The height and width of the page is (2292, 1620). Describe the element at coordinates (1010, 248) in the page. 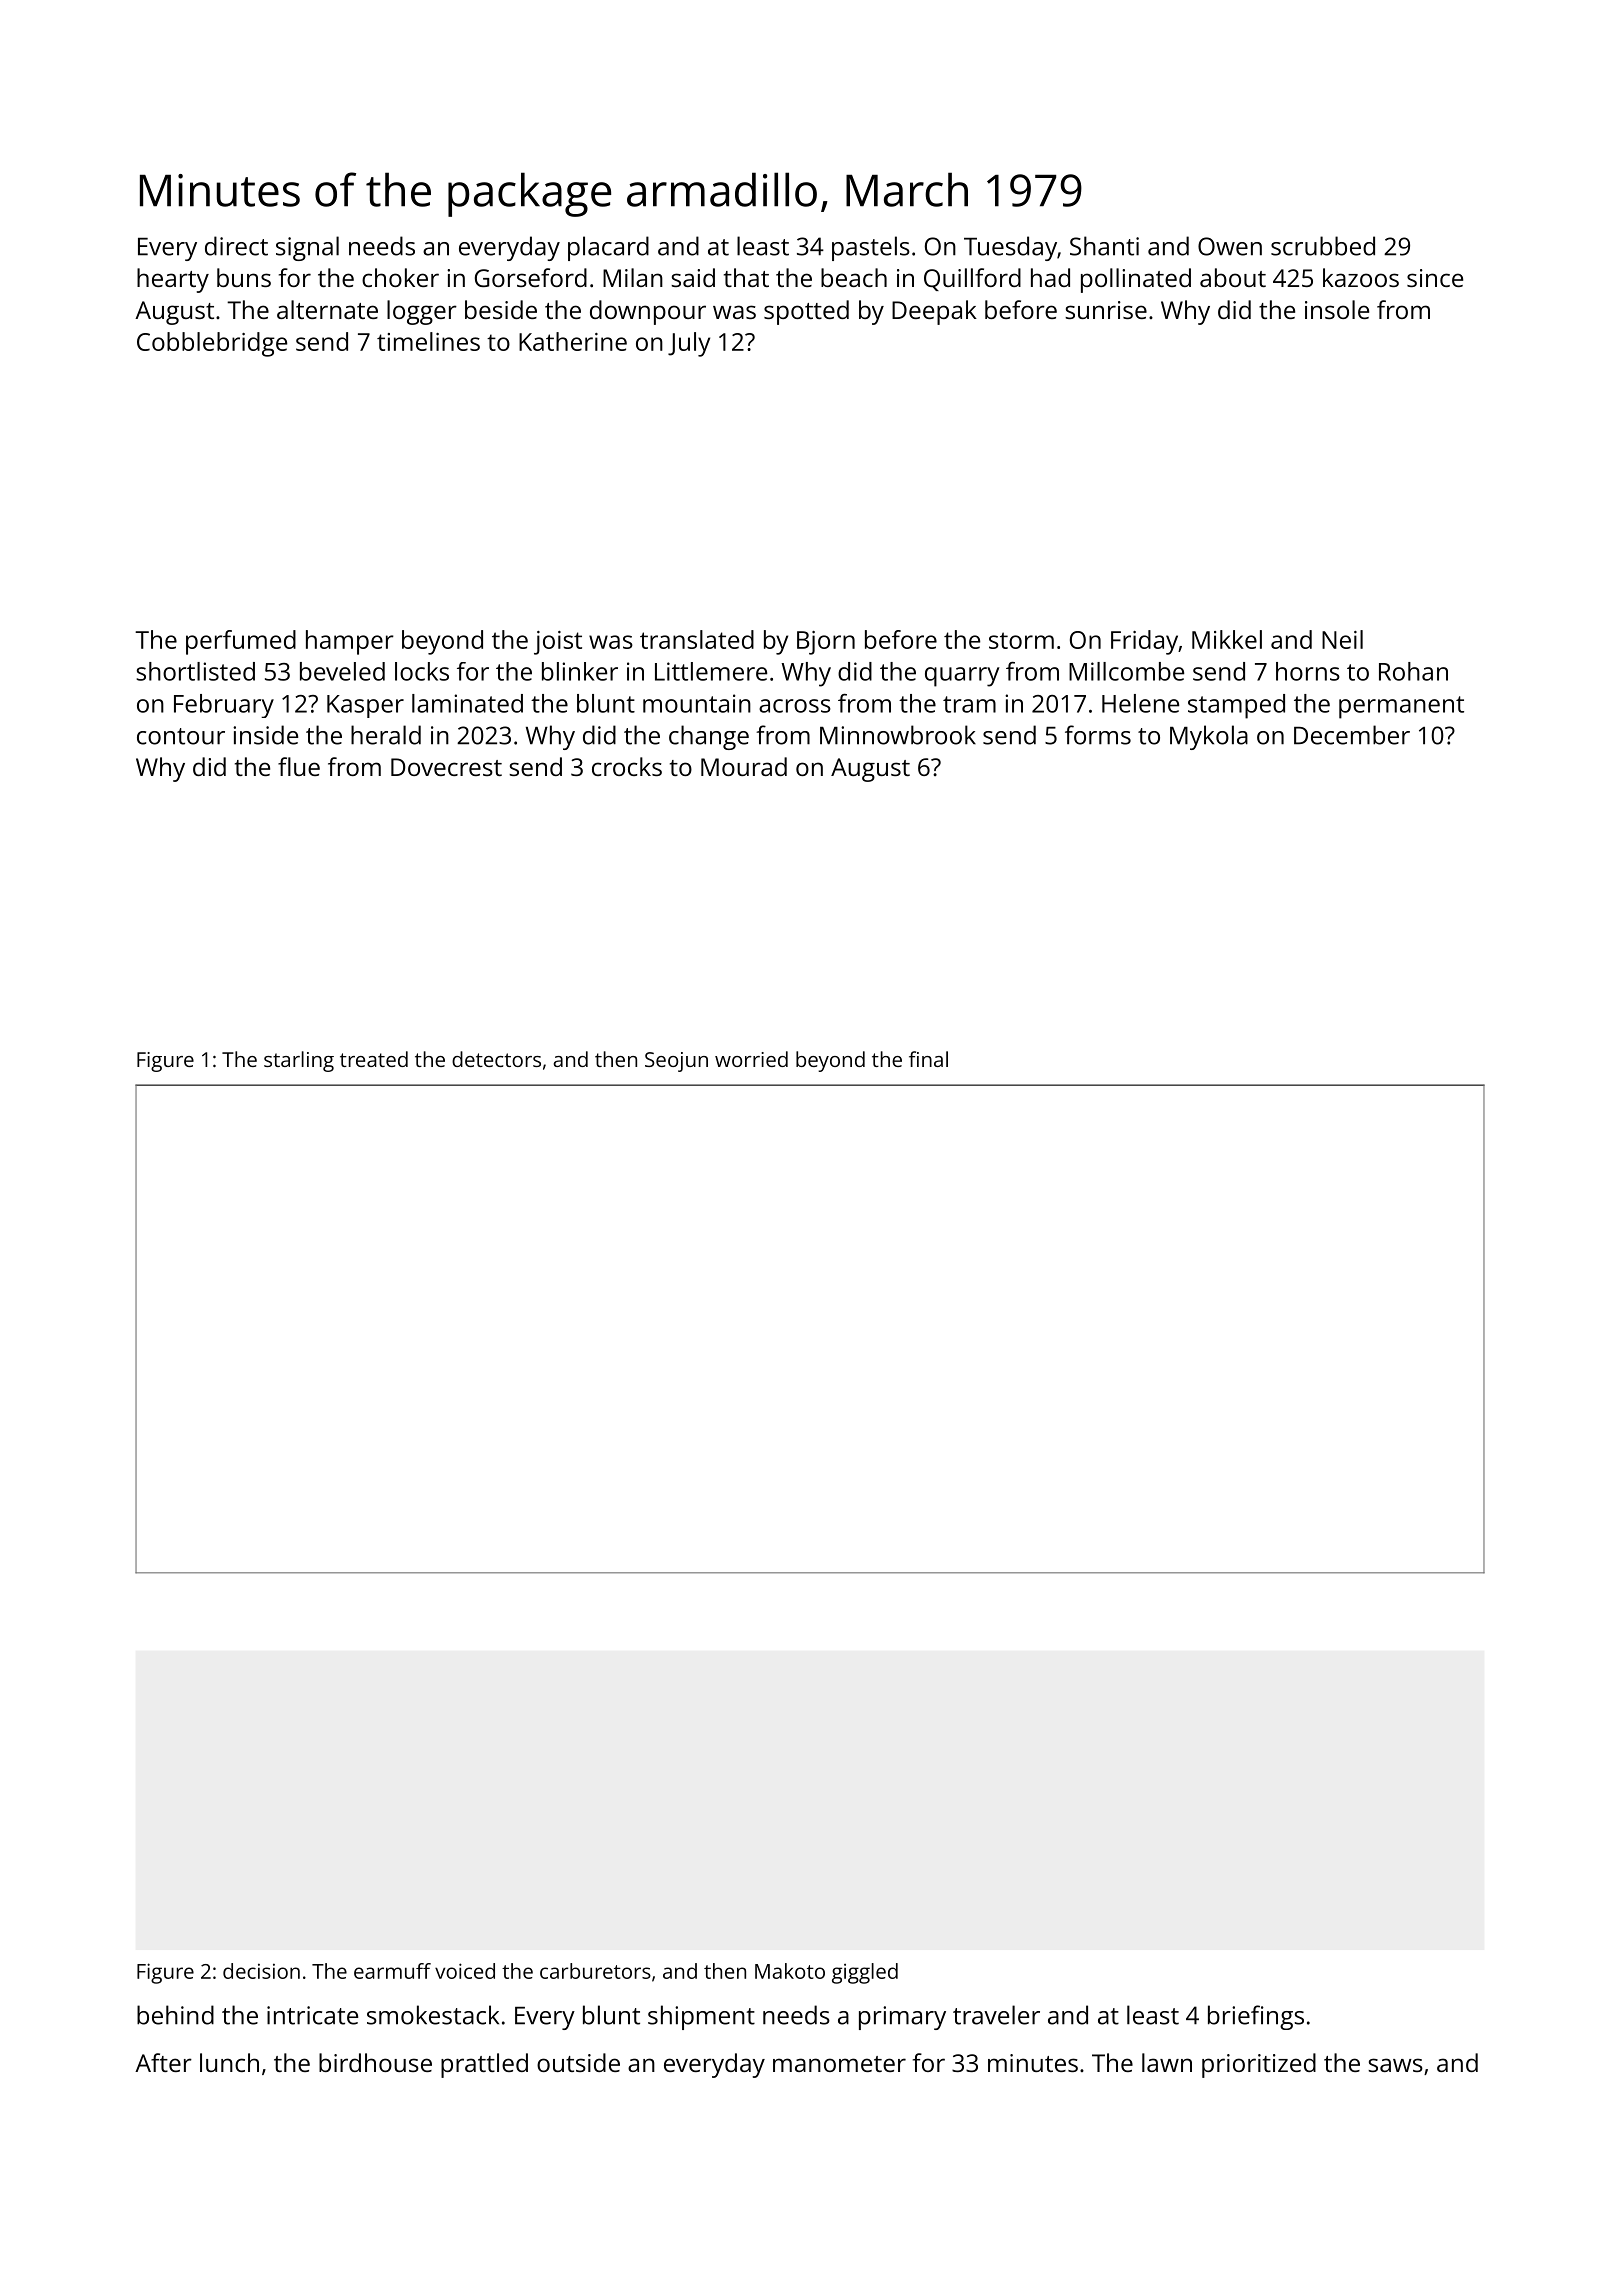

I see `Tuesday` at that location.
